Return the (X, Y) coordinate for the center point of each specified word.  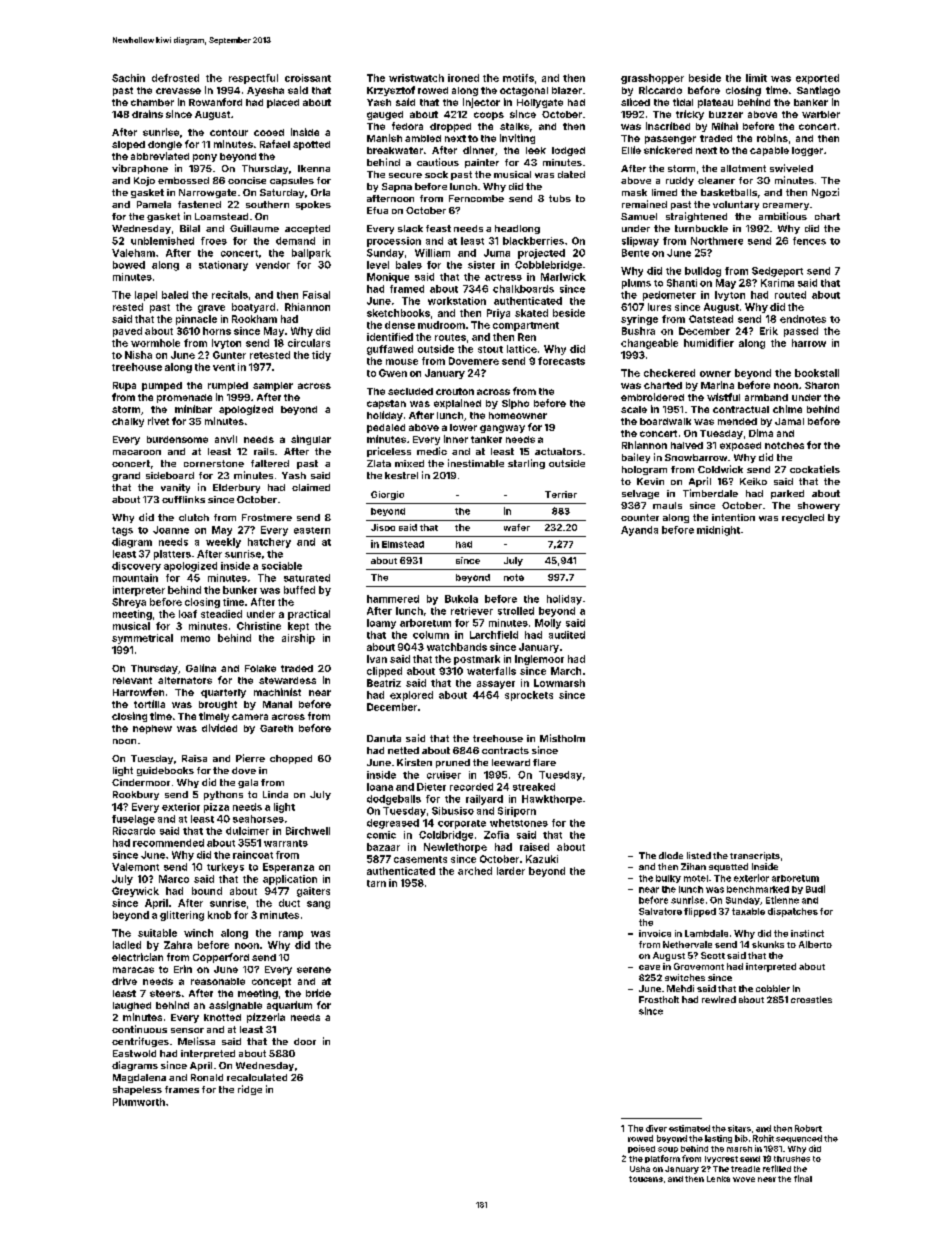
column (431, 635)
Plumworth (139, 1102)
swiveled (791, 168)
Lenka (718, 1179)
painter (482, 163)
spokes (313, 205)
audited (567, 635)
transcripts (755, 856)
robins (772, 138)
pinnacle (196, 320)
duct (289, 903)
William (432, 253)
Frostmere (267, 517)
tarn (376, 883)
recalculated (257, 1077)
